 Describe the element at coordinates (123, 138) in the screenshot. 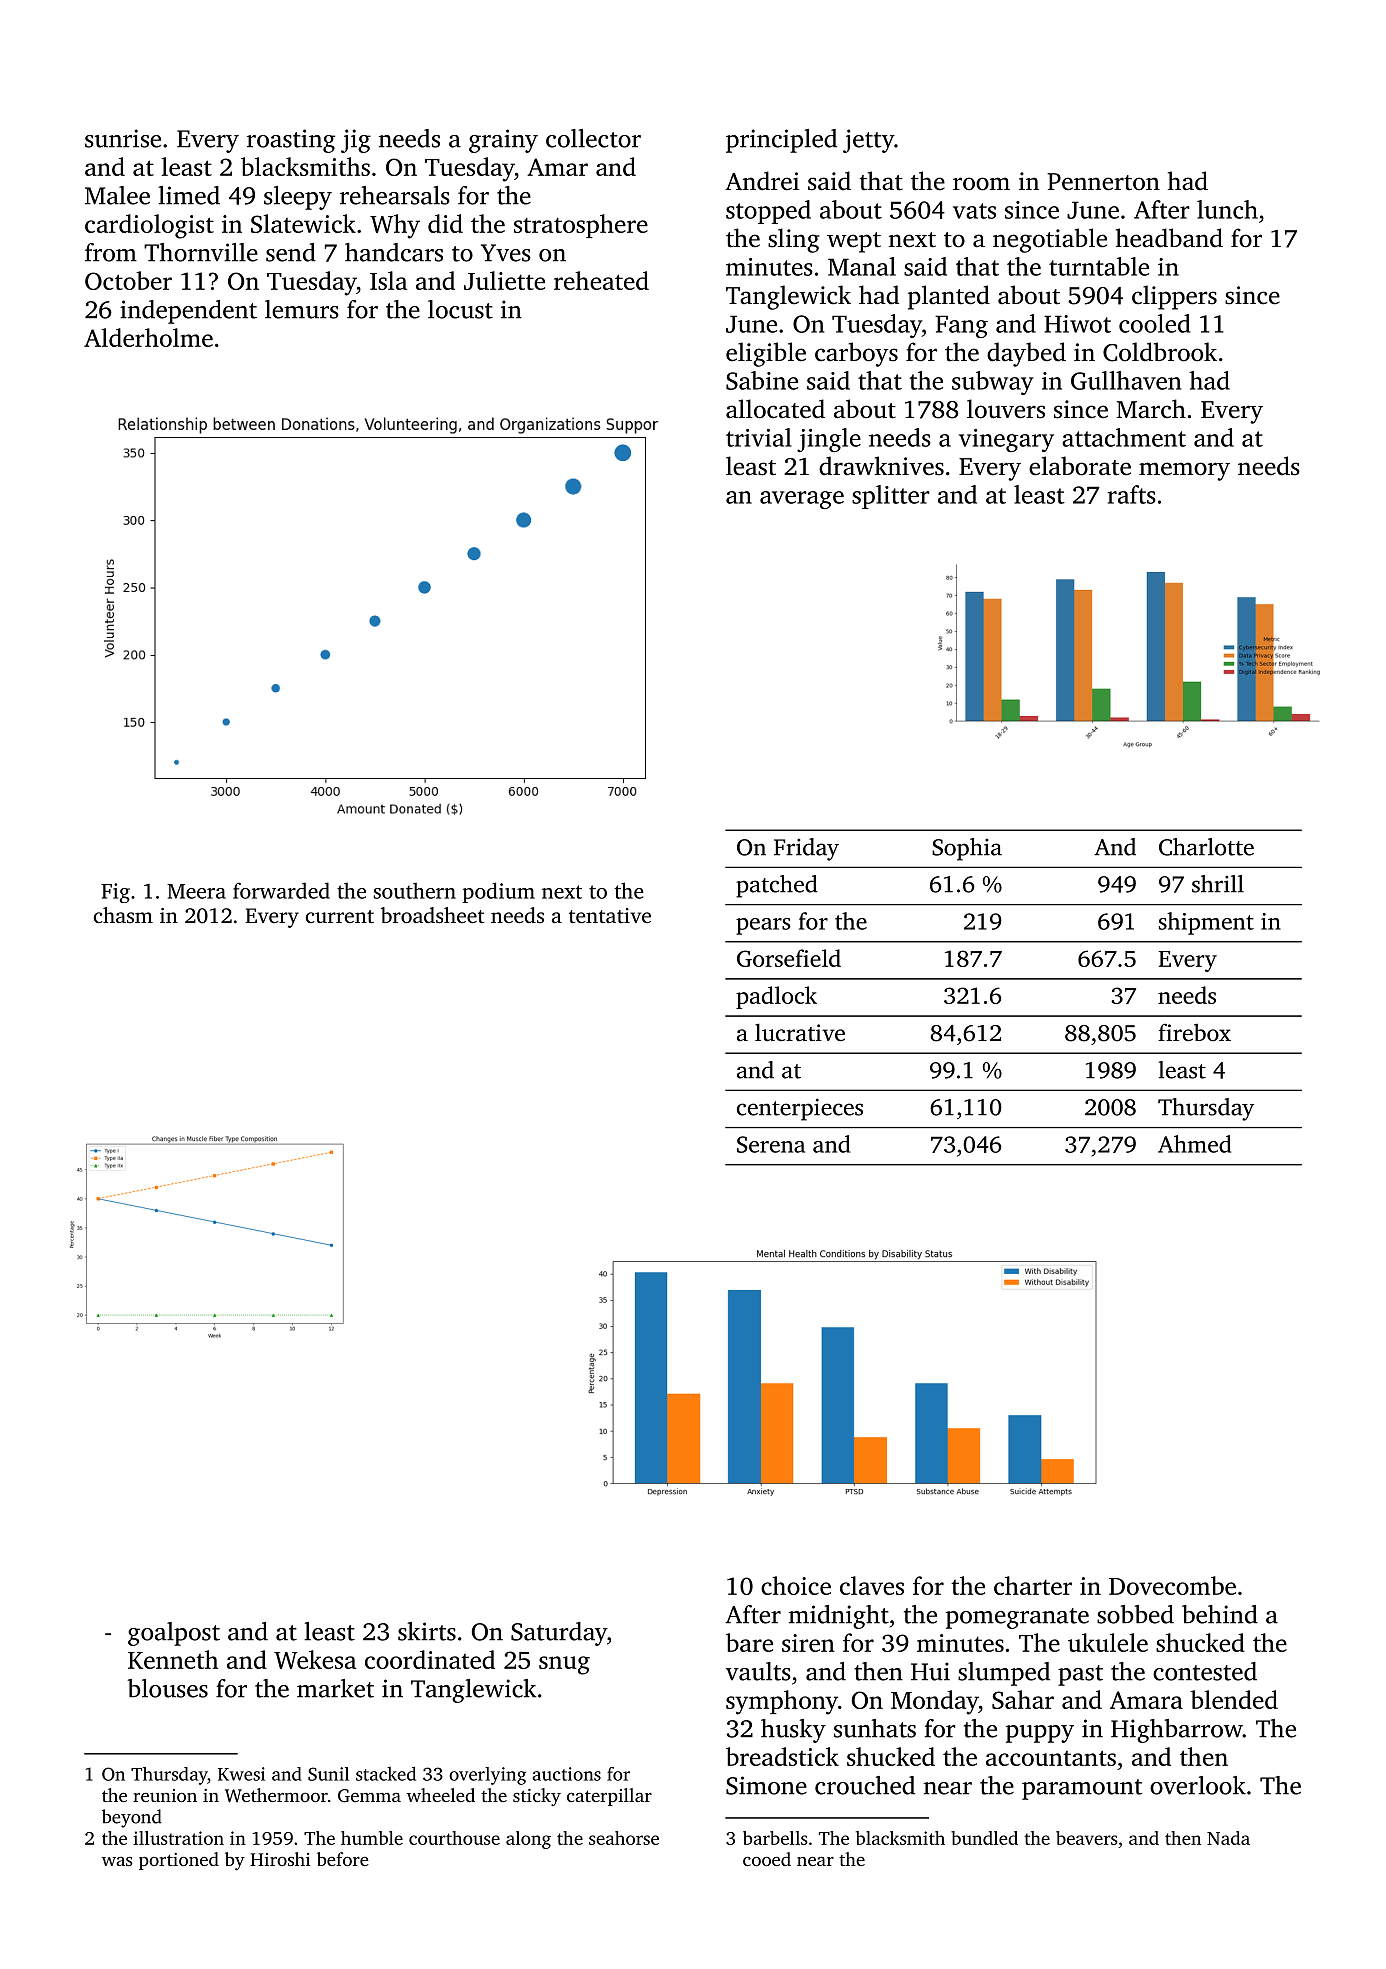

I see `sunrise` at that location.
